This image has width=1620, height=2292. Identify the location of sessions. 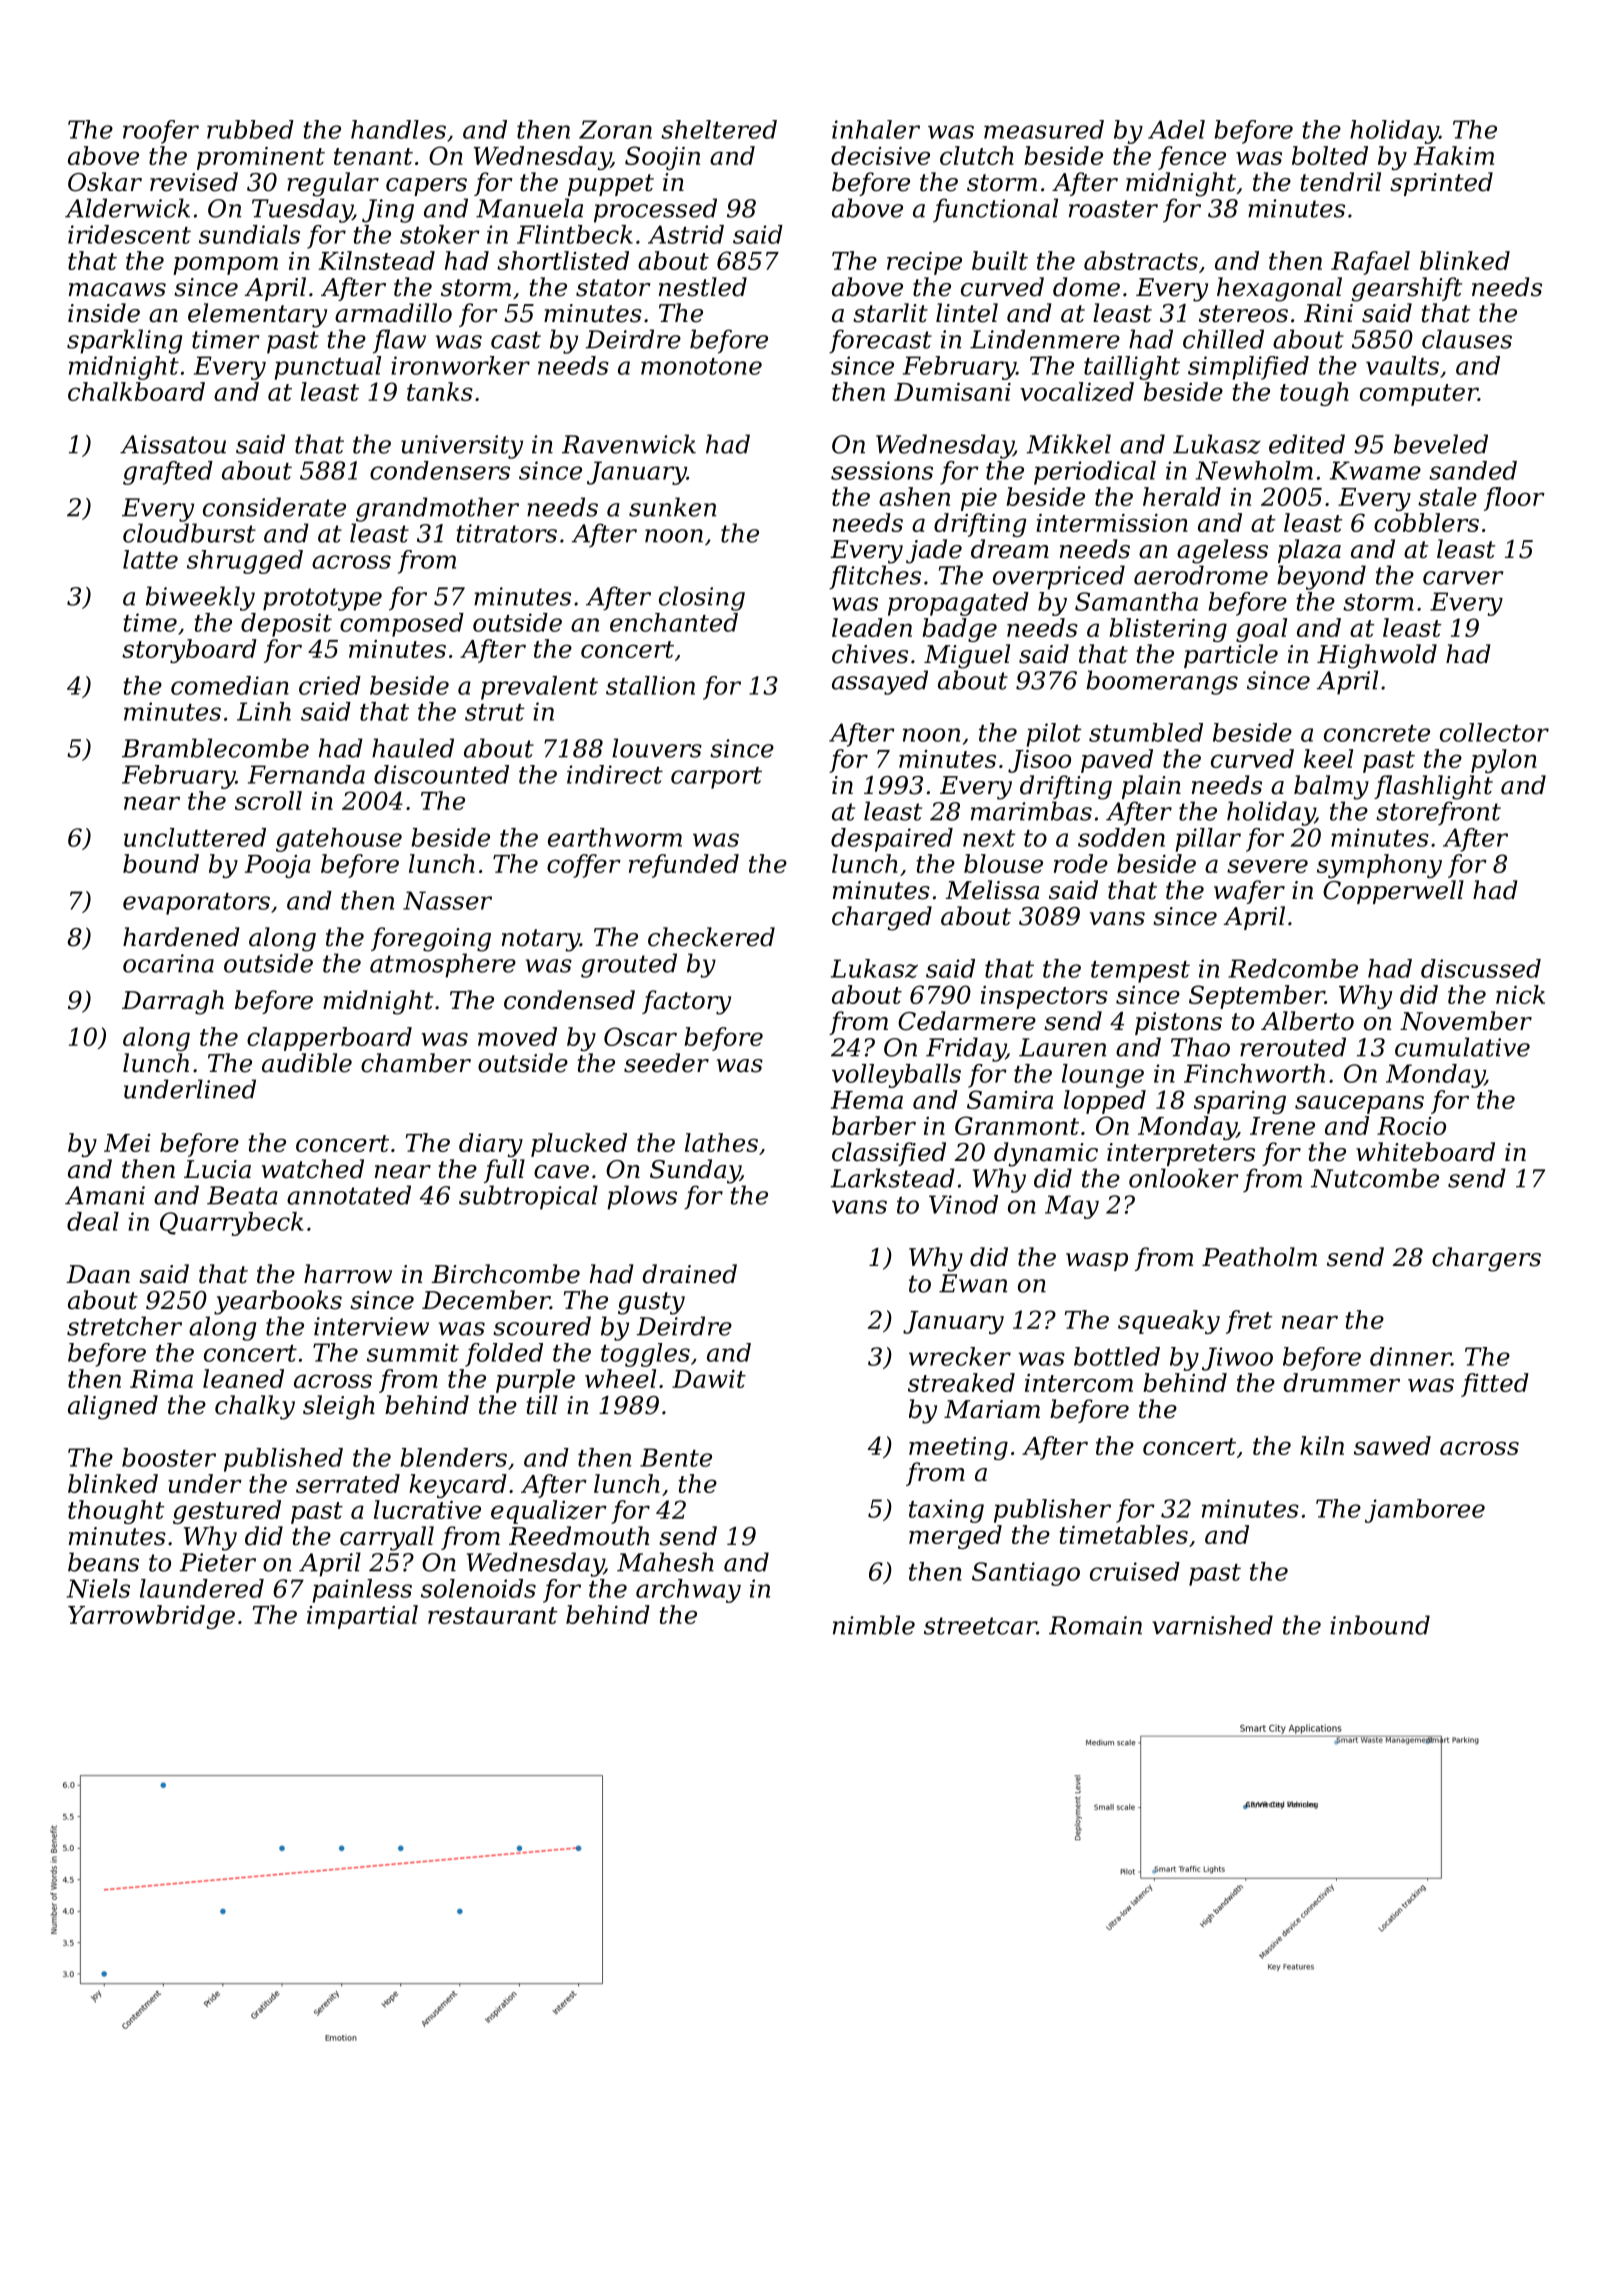
(882, 470).
